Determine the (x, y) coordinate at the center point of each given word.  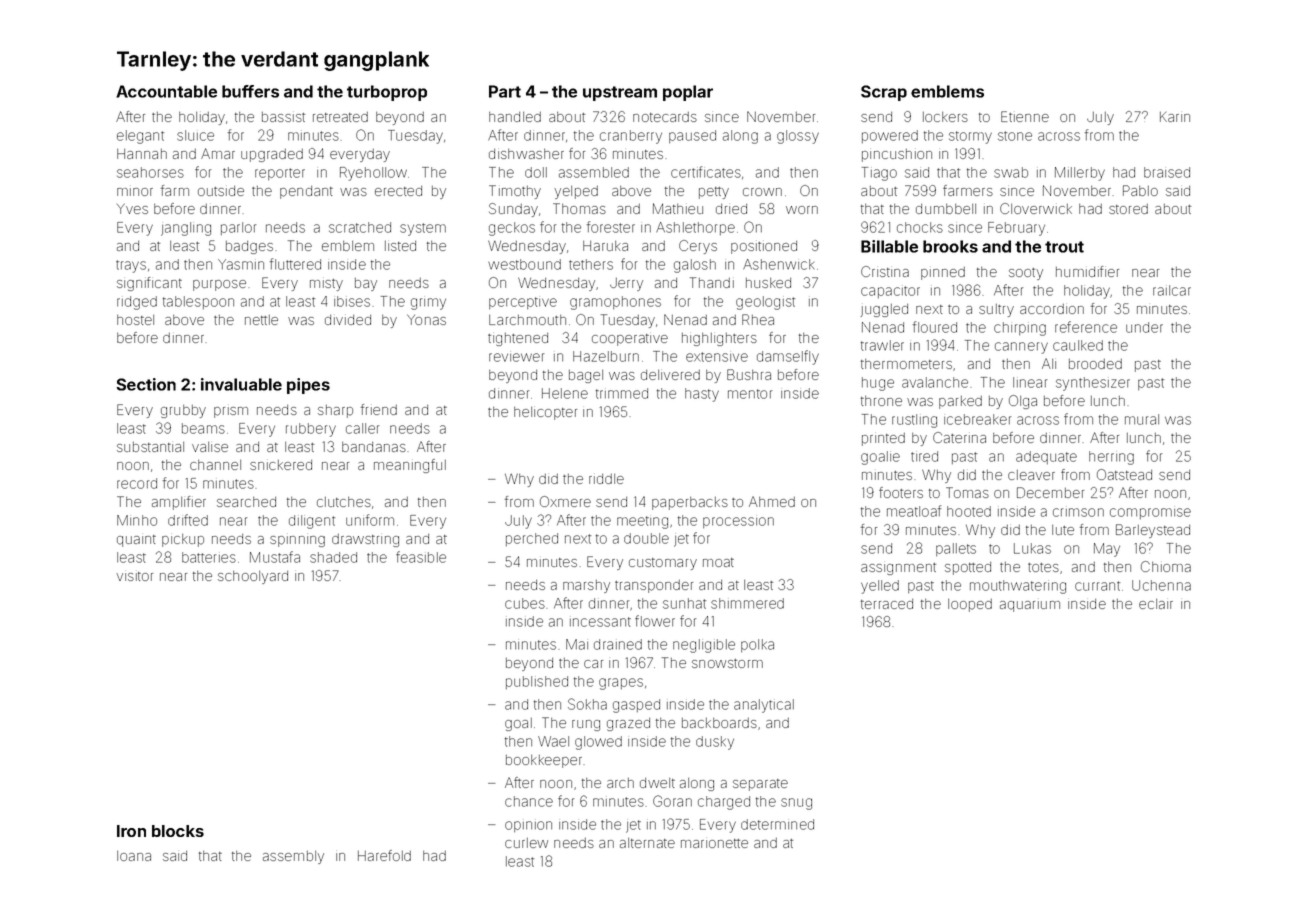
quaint (136, 541)
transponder (654, 586)
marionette (714, 843)
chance (529, 801)
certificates (706, 172)
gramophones (615, 303)
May (1107, 550)
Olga (1023, 402)
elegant (140, 137)
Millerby (1080, 174)
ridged (137, 303)
